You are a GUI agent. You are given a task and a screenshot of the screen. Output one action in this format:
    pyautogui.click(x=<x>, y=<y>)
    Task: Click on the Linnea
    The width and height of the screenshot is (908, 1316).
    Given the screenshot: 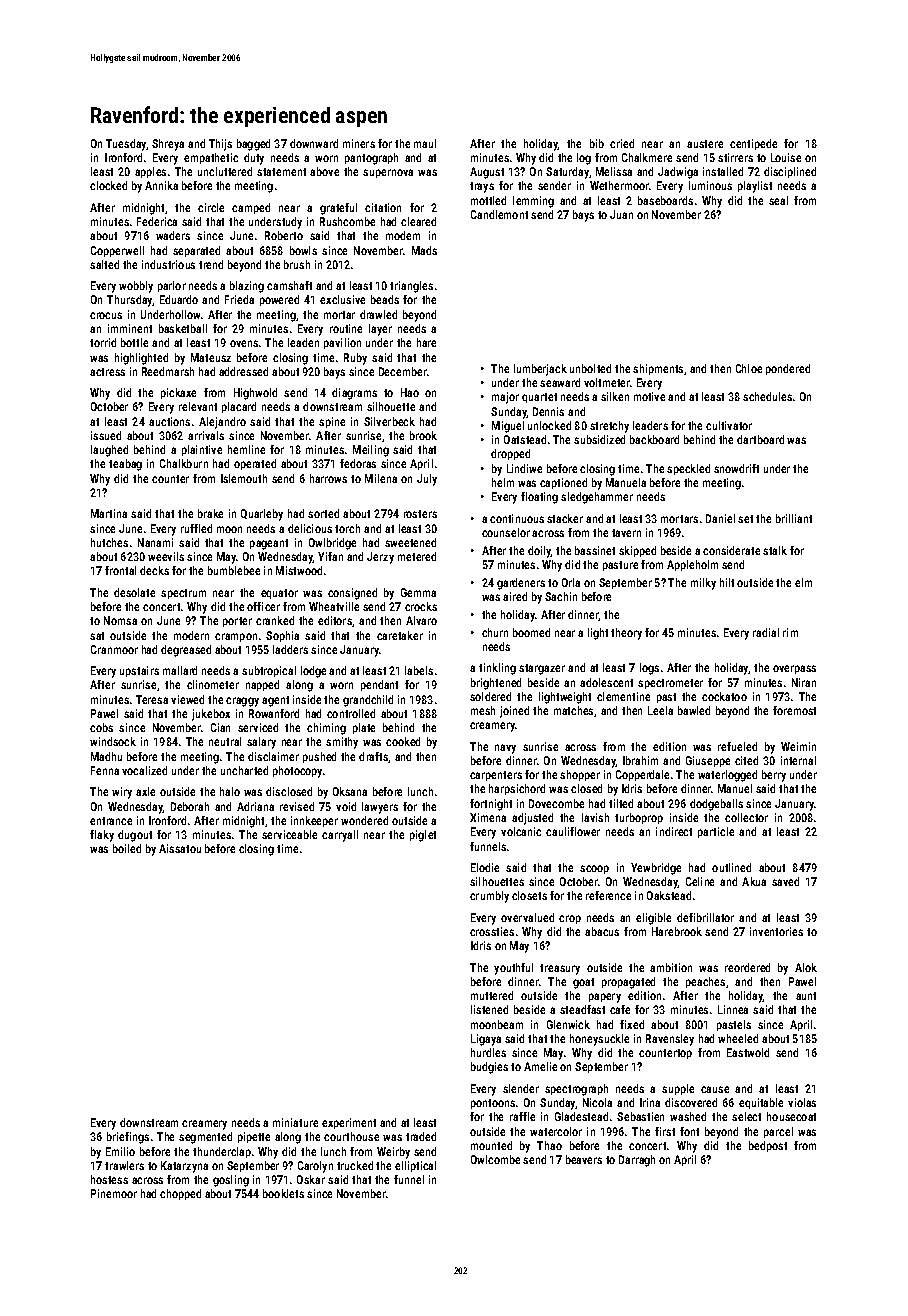 What is the action you would take?
    pyautogui.click(x=733, y=1009)
